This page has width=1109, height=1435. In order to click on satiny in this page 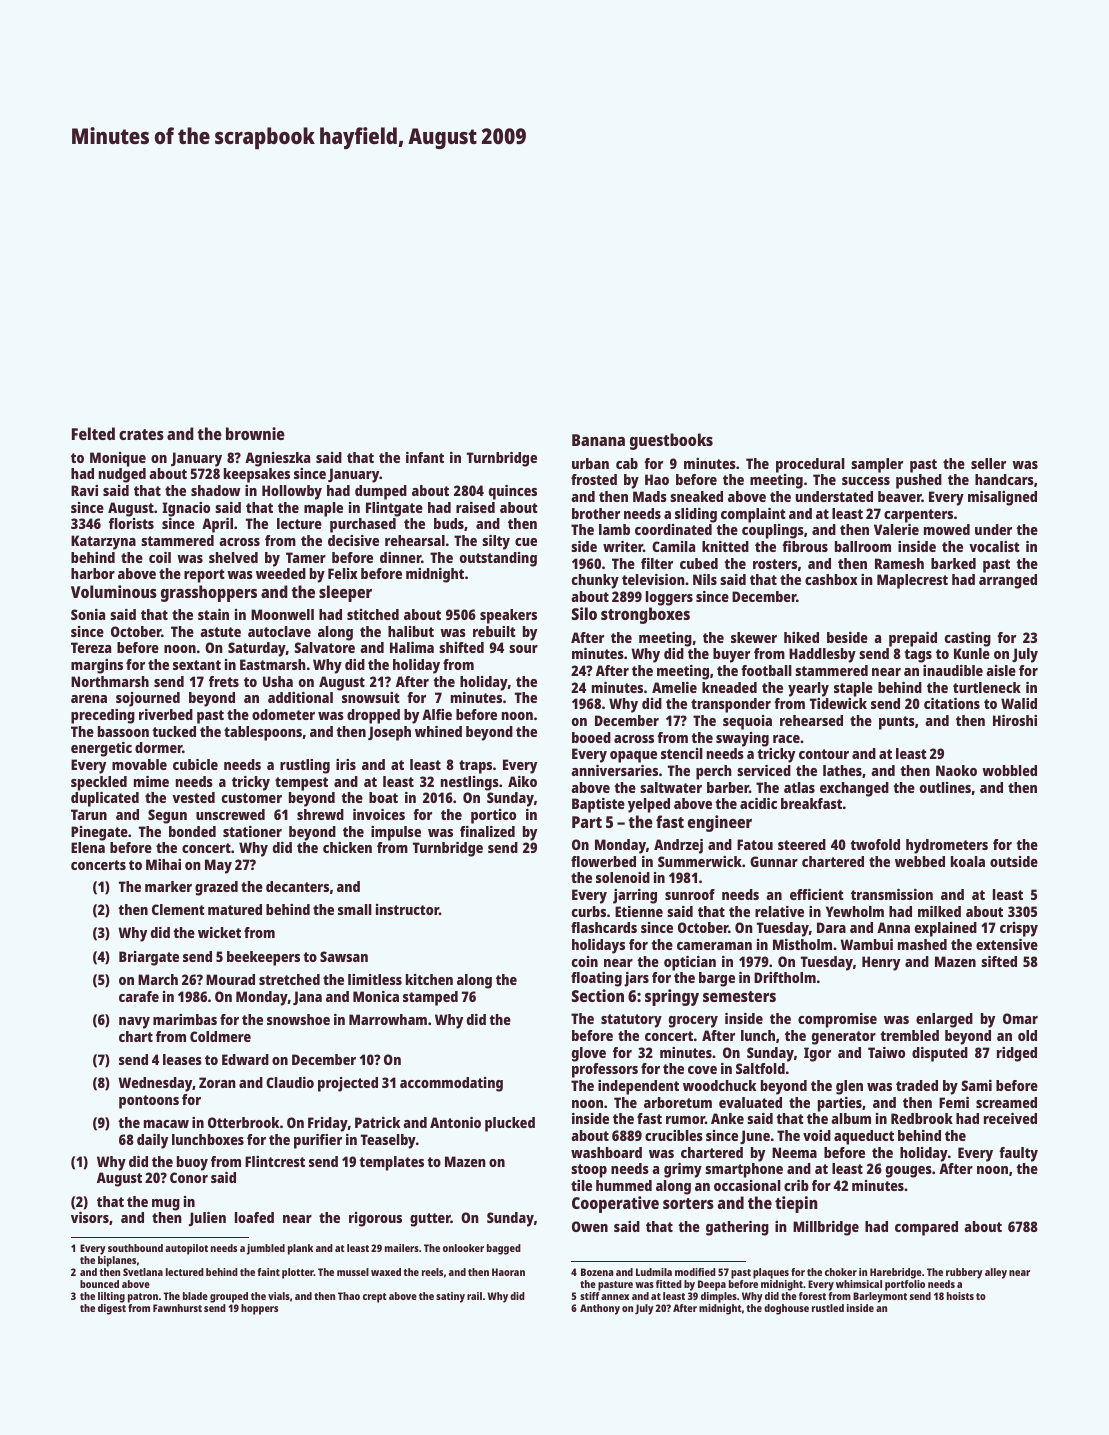, I will do `click(450, 1297)`.
